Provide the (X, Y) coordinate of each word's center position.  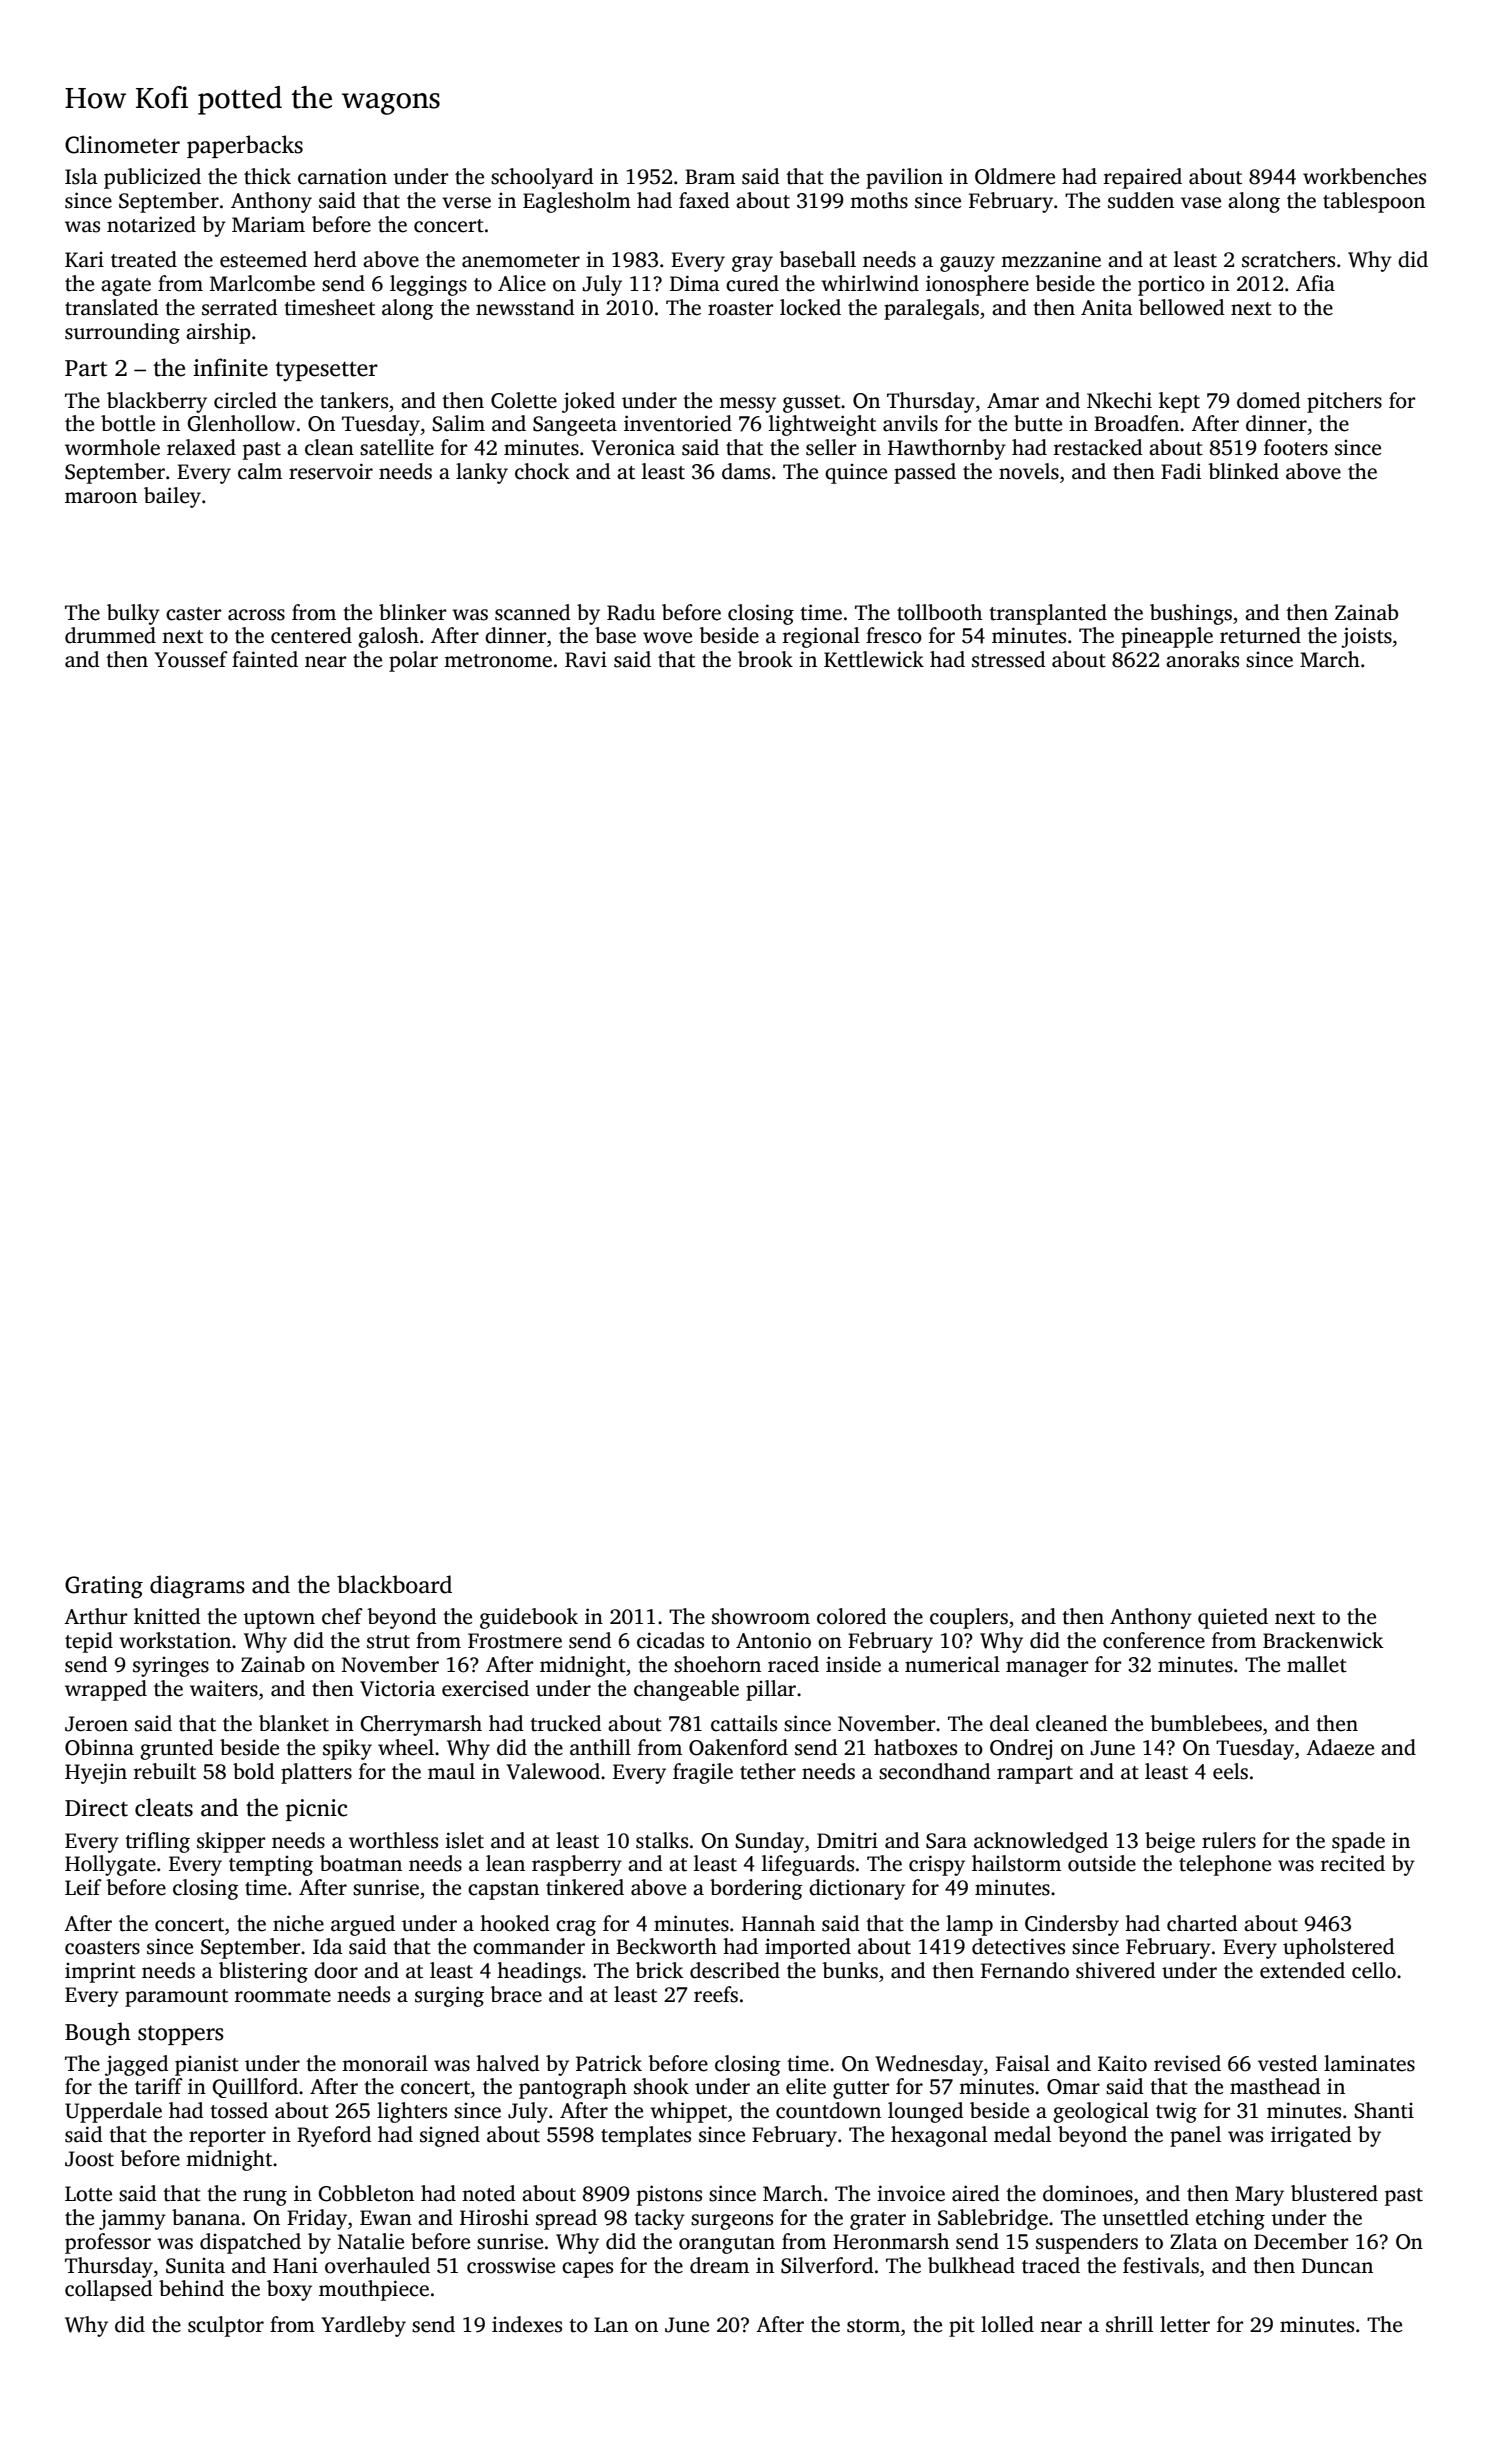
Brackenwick (1323, 1640)
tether (768, 1771)
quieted (1233, 1618)
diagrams (197, 1587)
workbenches (1364, 176)
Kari (84, 260)
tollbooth (939, 612)
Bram (710, 177)
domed (1269, 400)
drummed (110, 635)
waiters (224, 1688)
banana (206, 2217)
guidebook (529, 1618)
